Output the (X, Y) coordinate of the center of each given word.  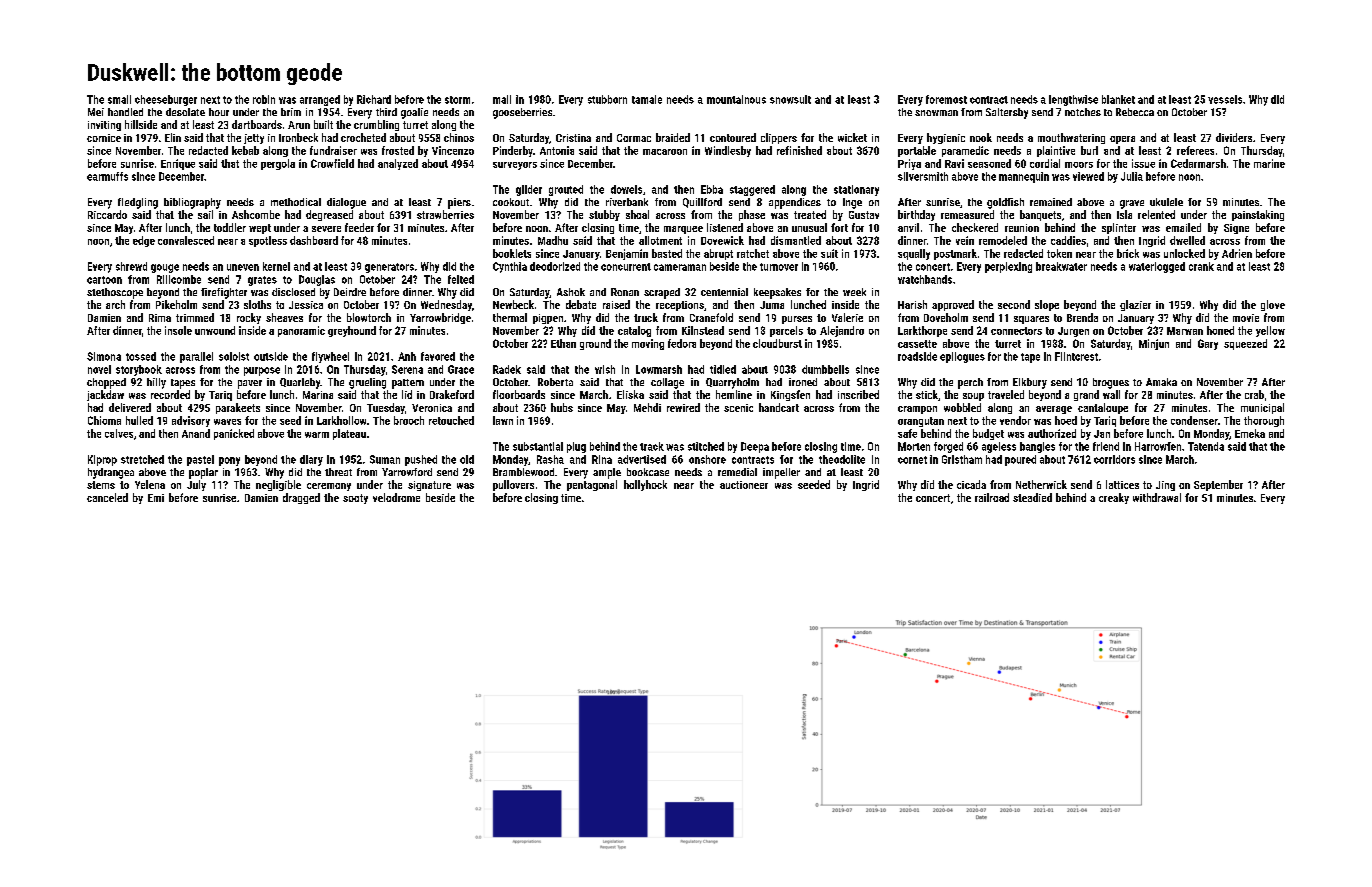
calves (119, 433)
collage (667, 383)
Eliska (630, 394)
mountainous (736, 99)
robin (264, 99)
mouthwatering (1071, 138)
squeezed (1245, 344)
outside (271, 356)
